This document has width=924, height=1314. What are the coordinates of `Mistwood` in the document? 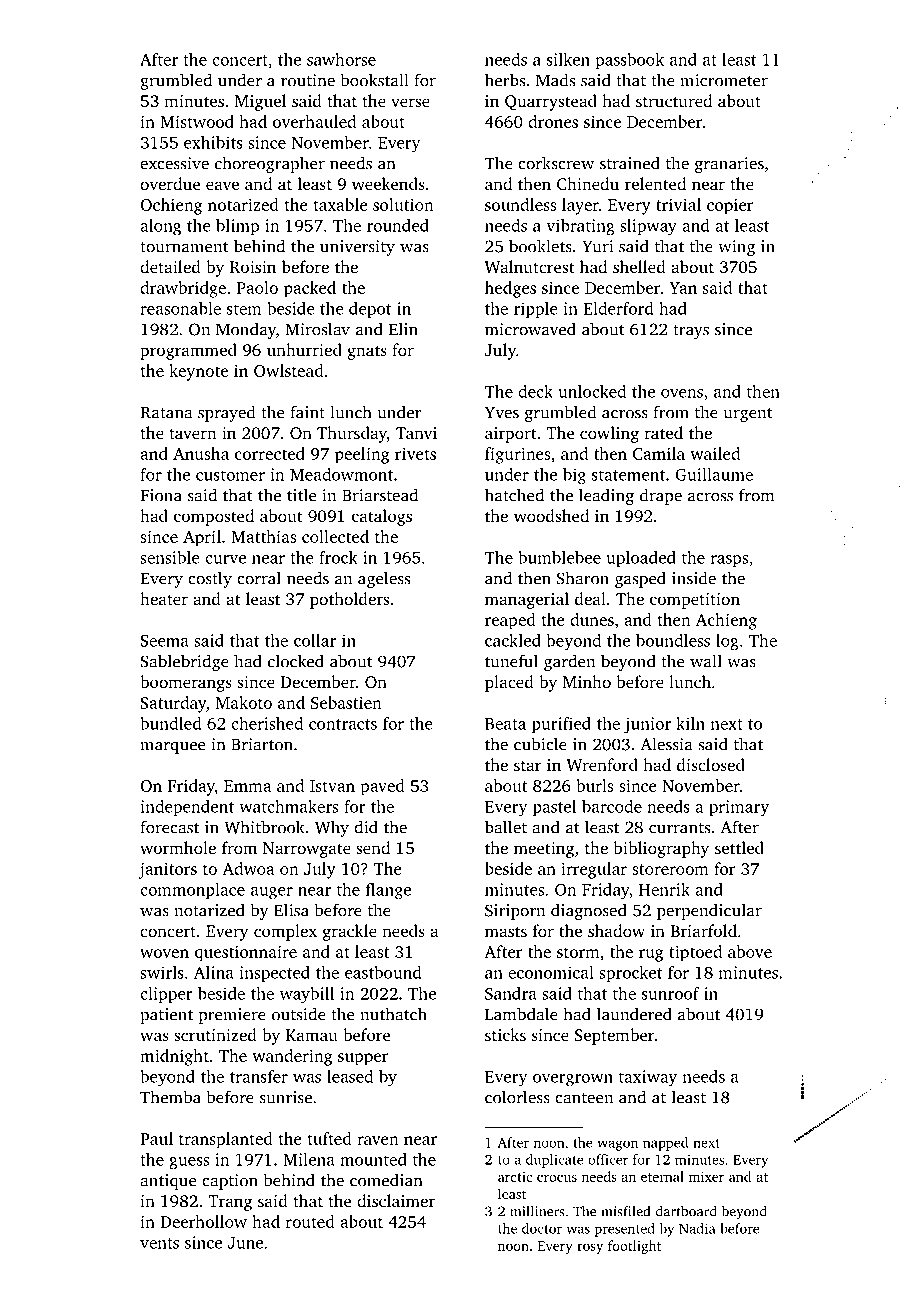 It's located at (197, 121).
